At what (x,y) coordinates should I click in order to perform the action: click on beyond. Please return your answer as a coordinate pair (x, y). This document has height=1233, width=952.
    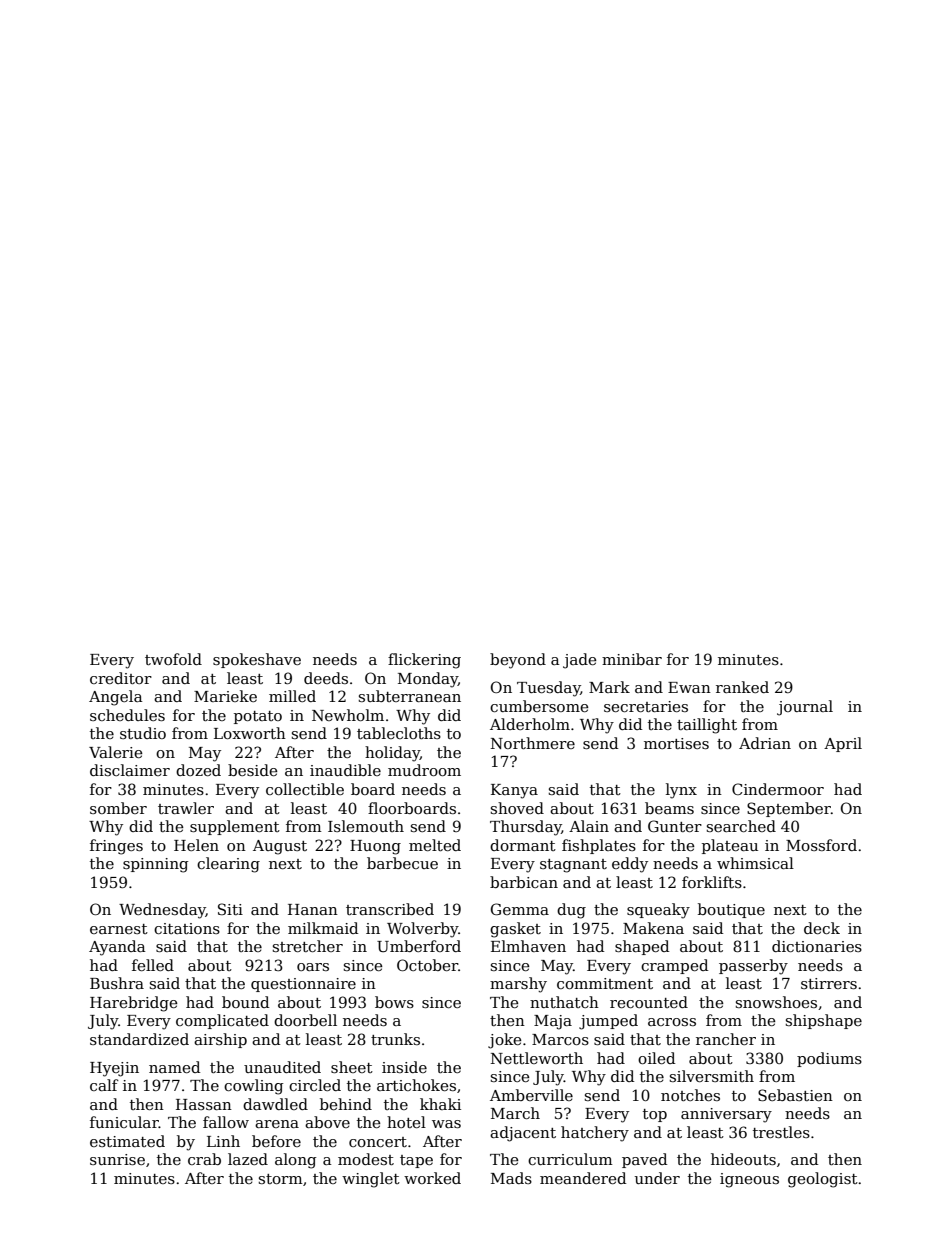
    Looking at the image, I should click on (518, 661).
